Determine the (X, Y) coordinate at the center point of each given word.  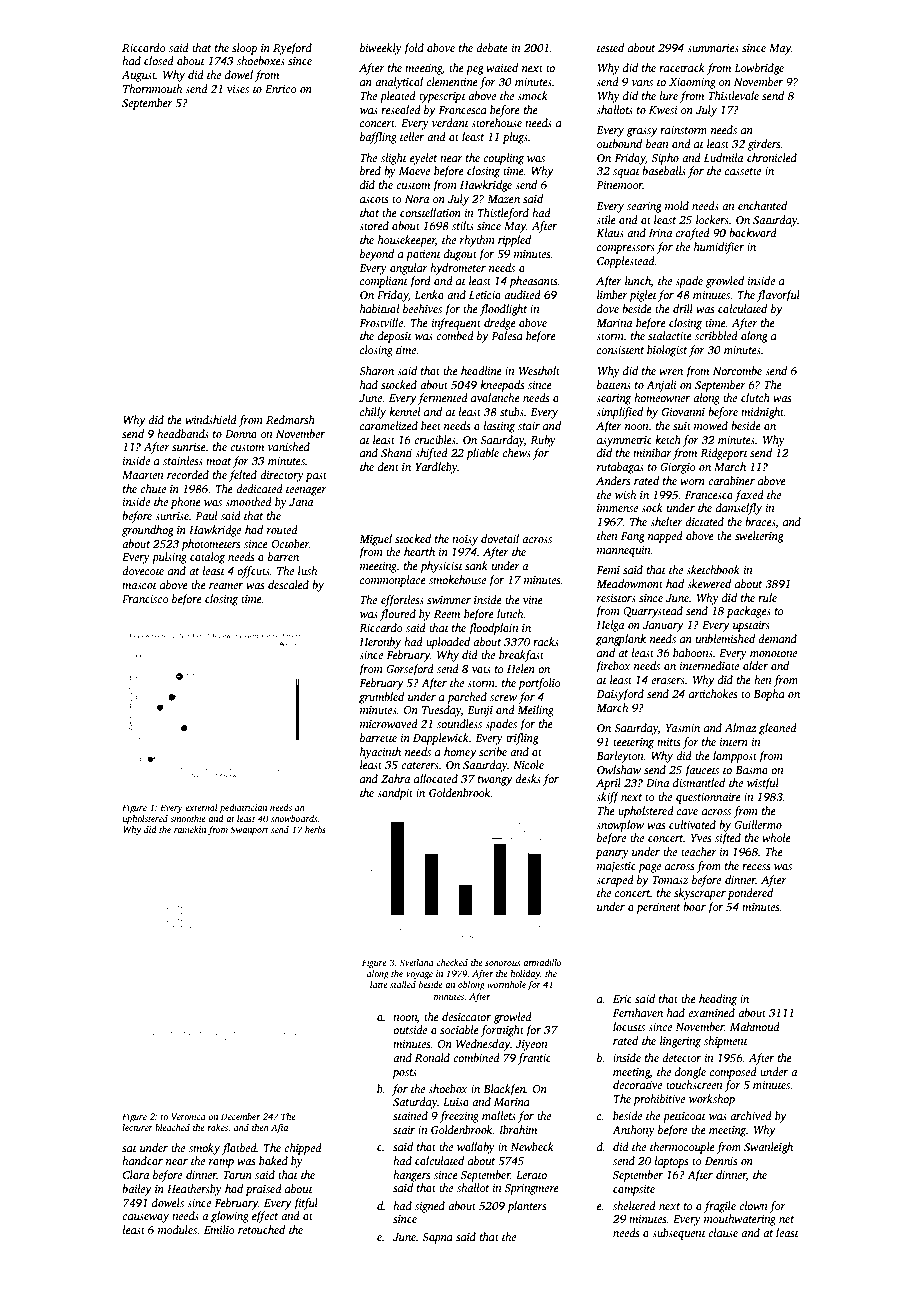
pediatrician (243, 808)
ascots (374, 199)
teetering (633, 743)
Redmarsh (290, 419)
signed (430, 1207)
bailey (137, 1190)
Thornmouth (152, 88)
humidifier (719, 248)
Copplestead (626, 262)
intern (734, 742)
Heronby (380, 643)
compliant (384, 282)
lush (307, 570)
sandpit (395, 794)
